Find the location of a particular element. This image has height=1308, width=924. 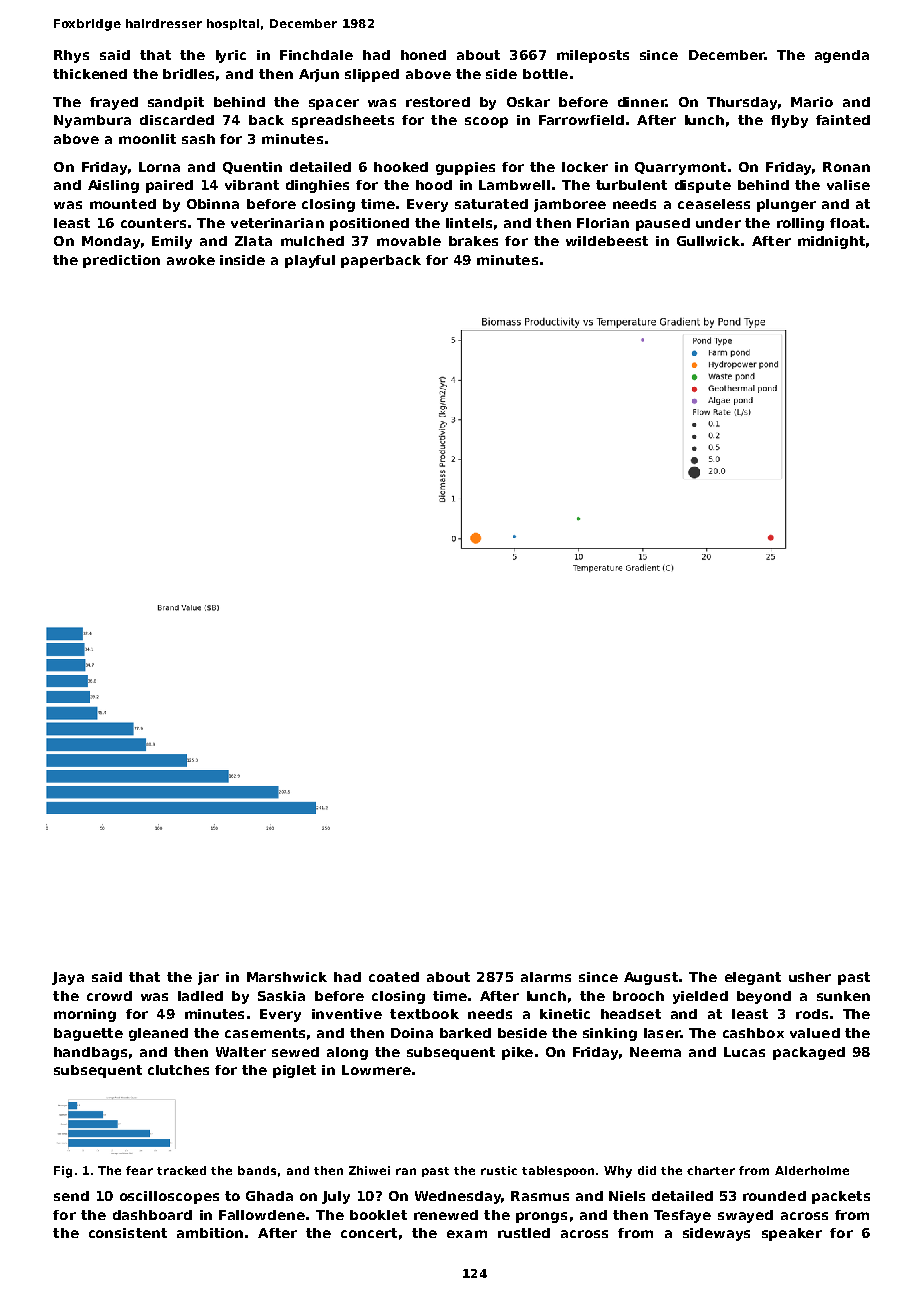

Marshwick is located at coordinates (287, 977).
